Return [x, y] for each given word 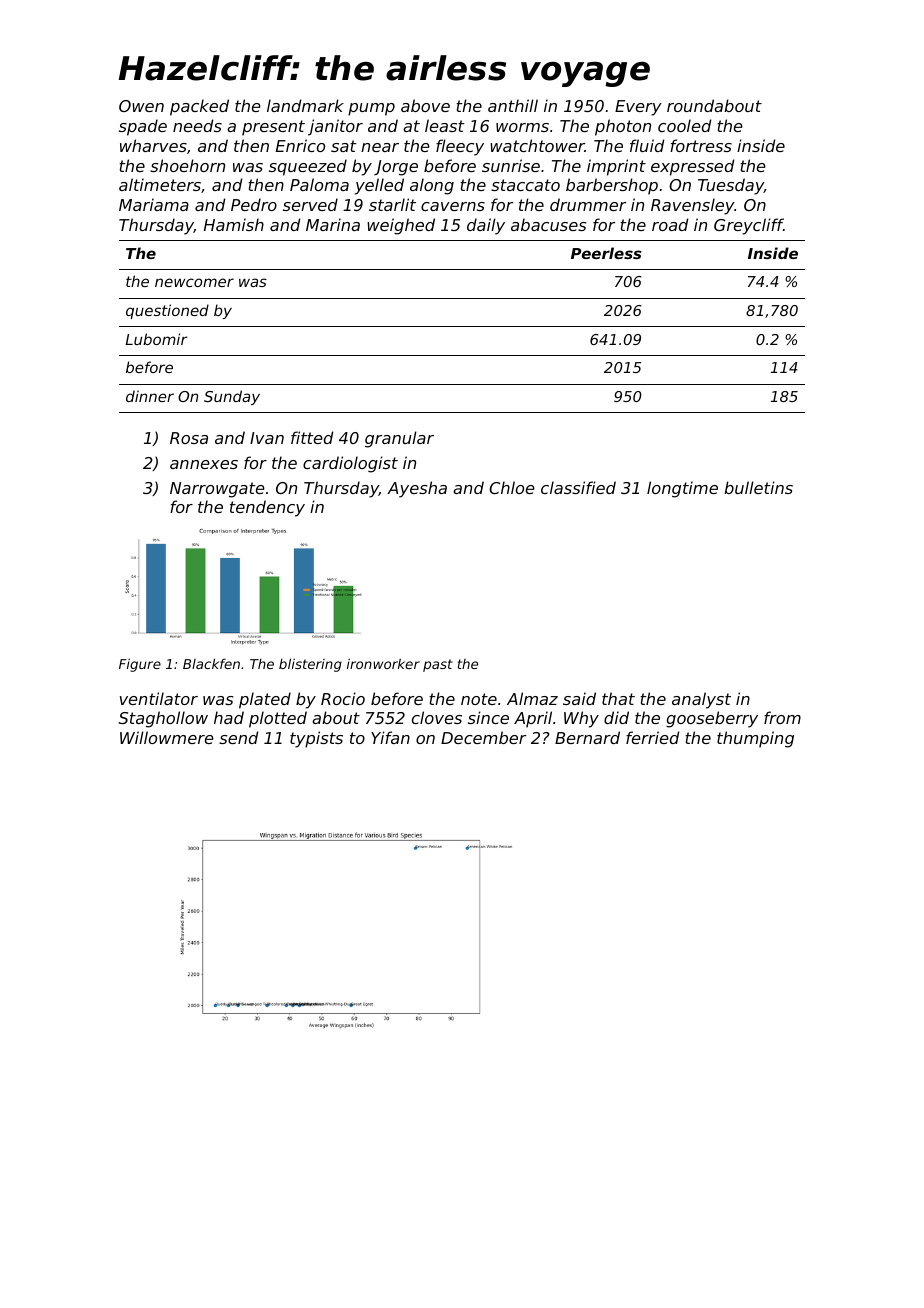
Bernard [587, 737]
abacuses [548, 224]
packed [199, 107]
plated [265, 700]
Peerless [606, 253]
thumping [755, 739]
